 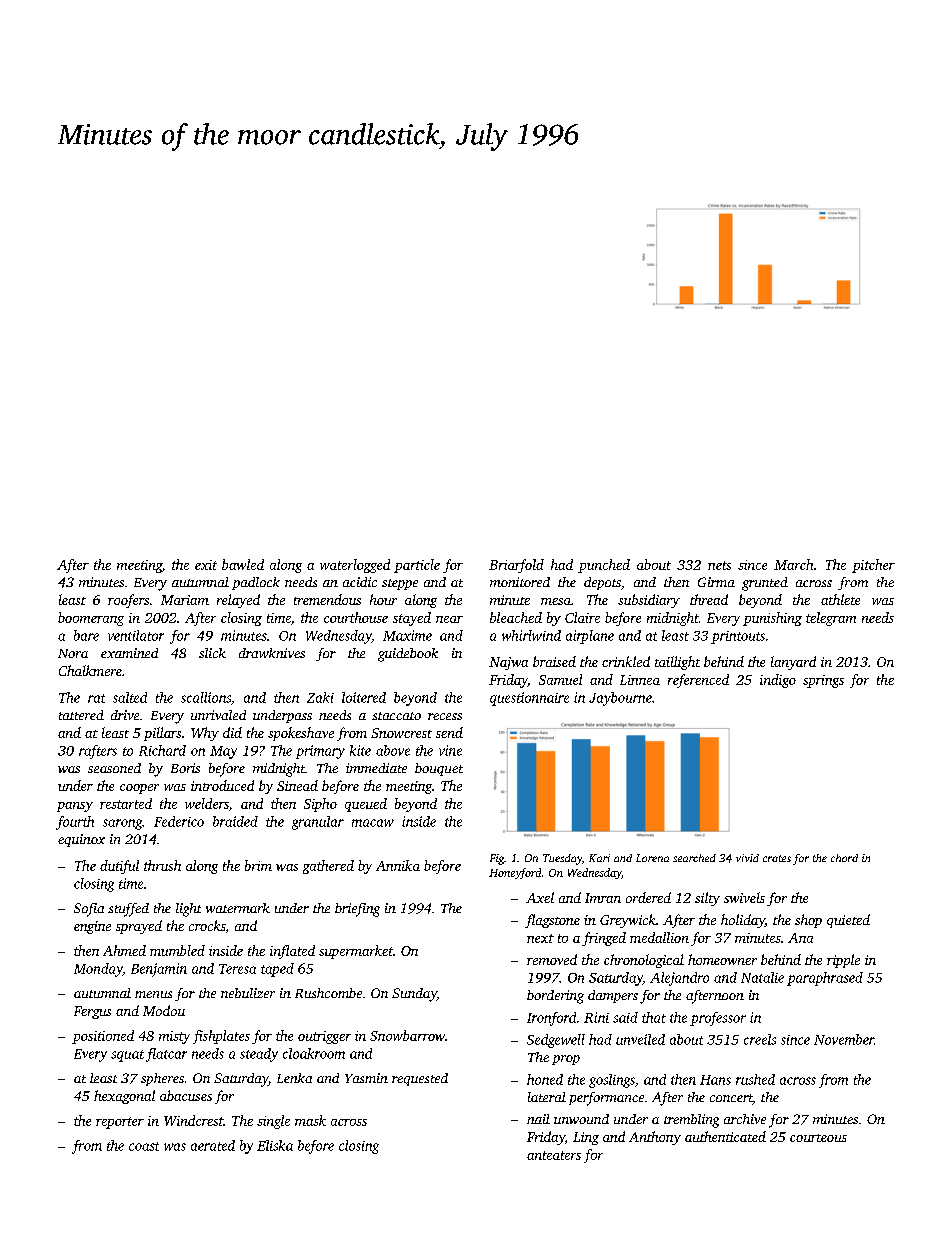 What do you see at coordinates (235, 821) in the screenshot?
I see `braided` at bounding box center [235, 821].
